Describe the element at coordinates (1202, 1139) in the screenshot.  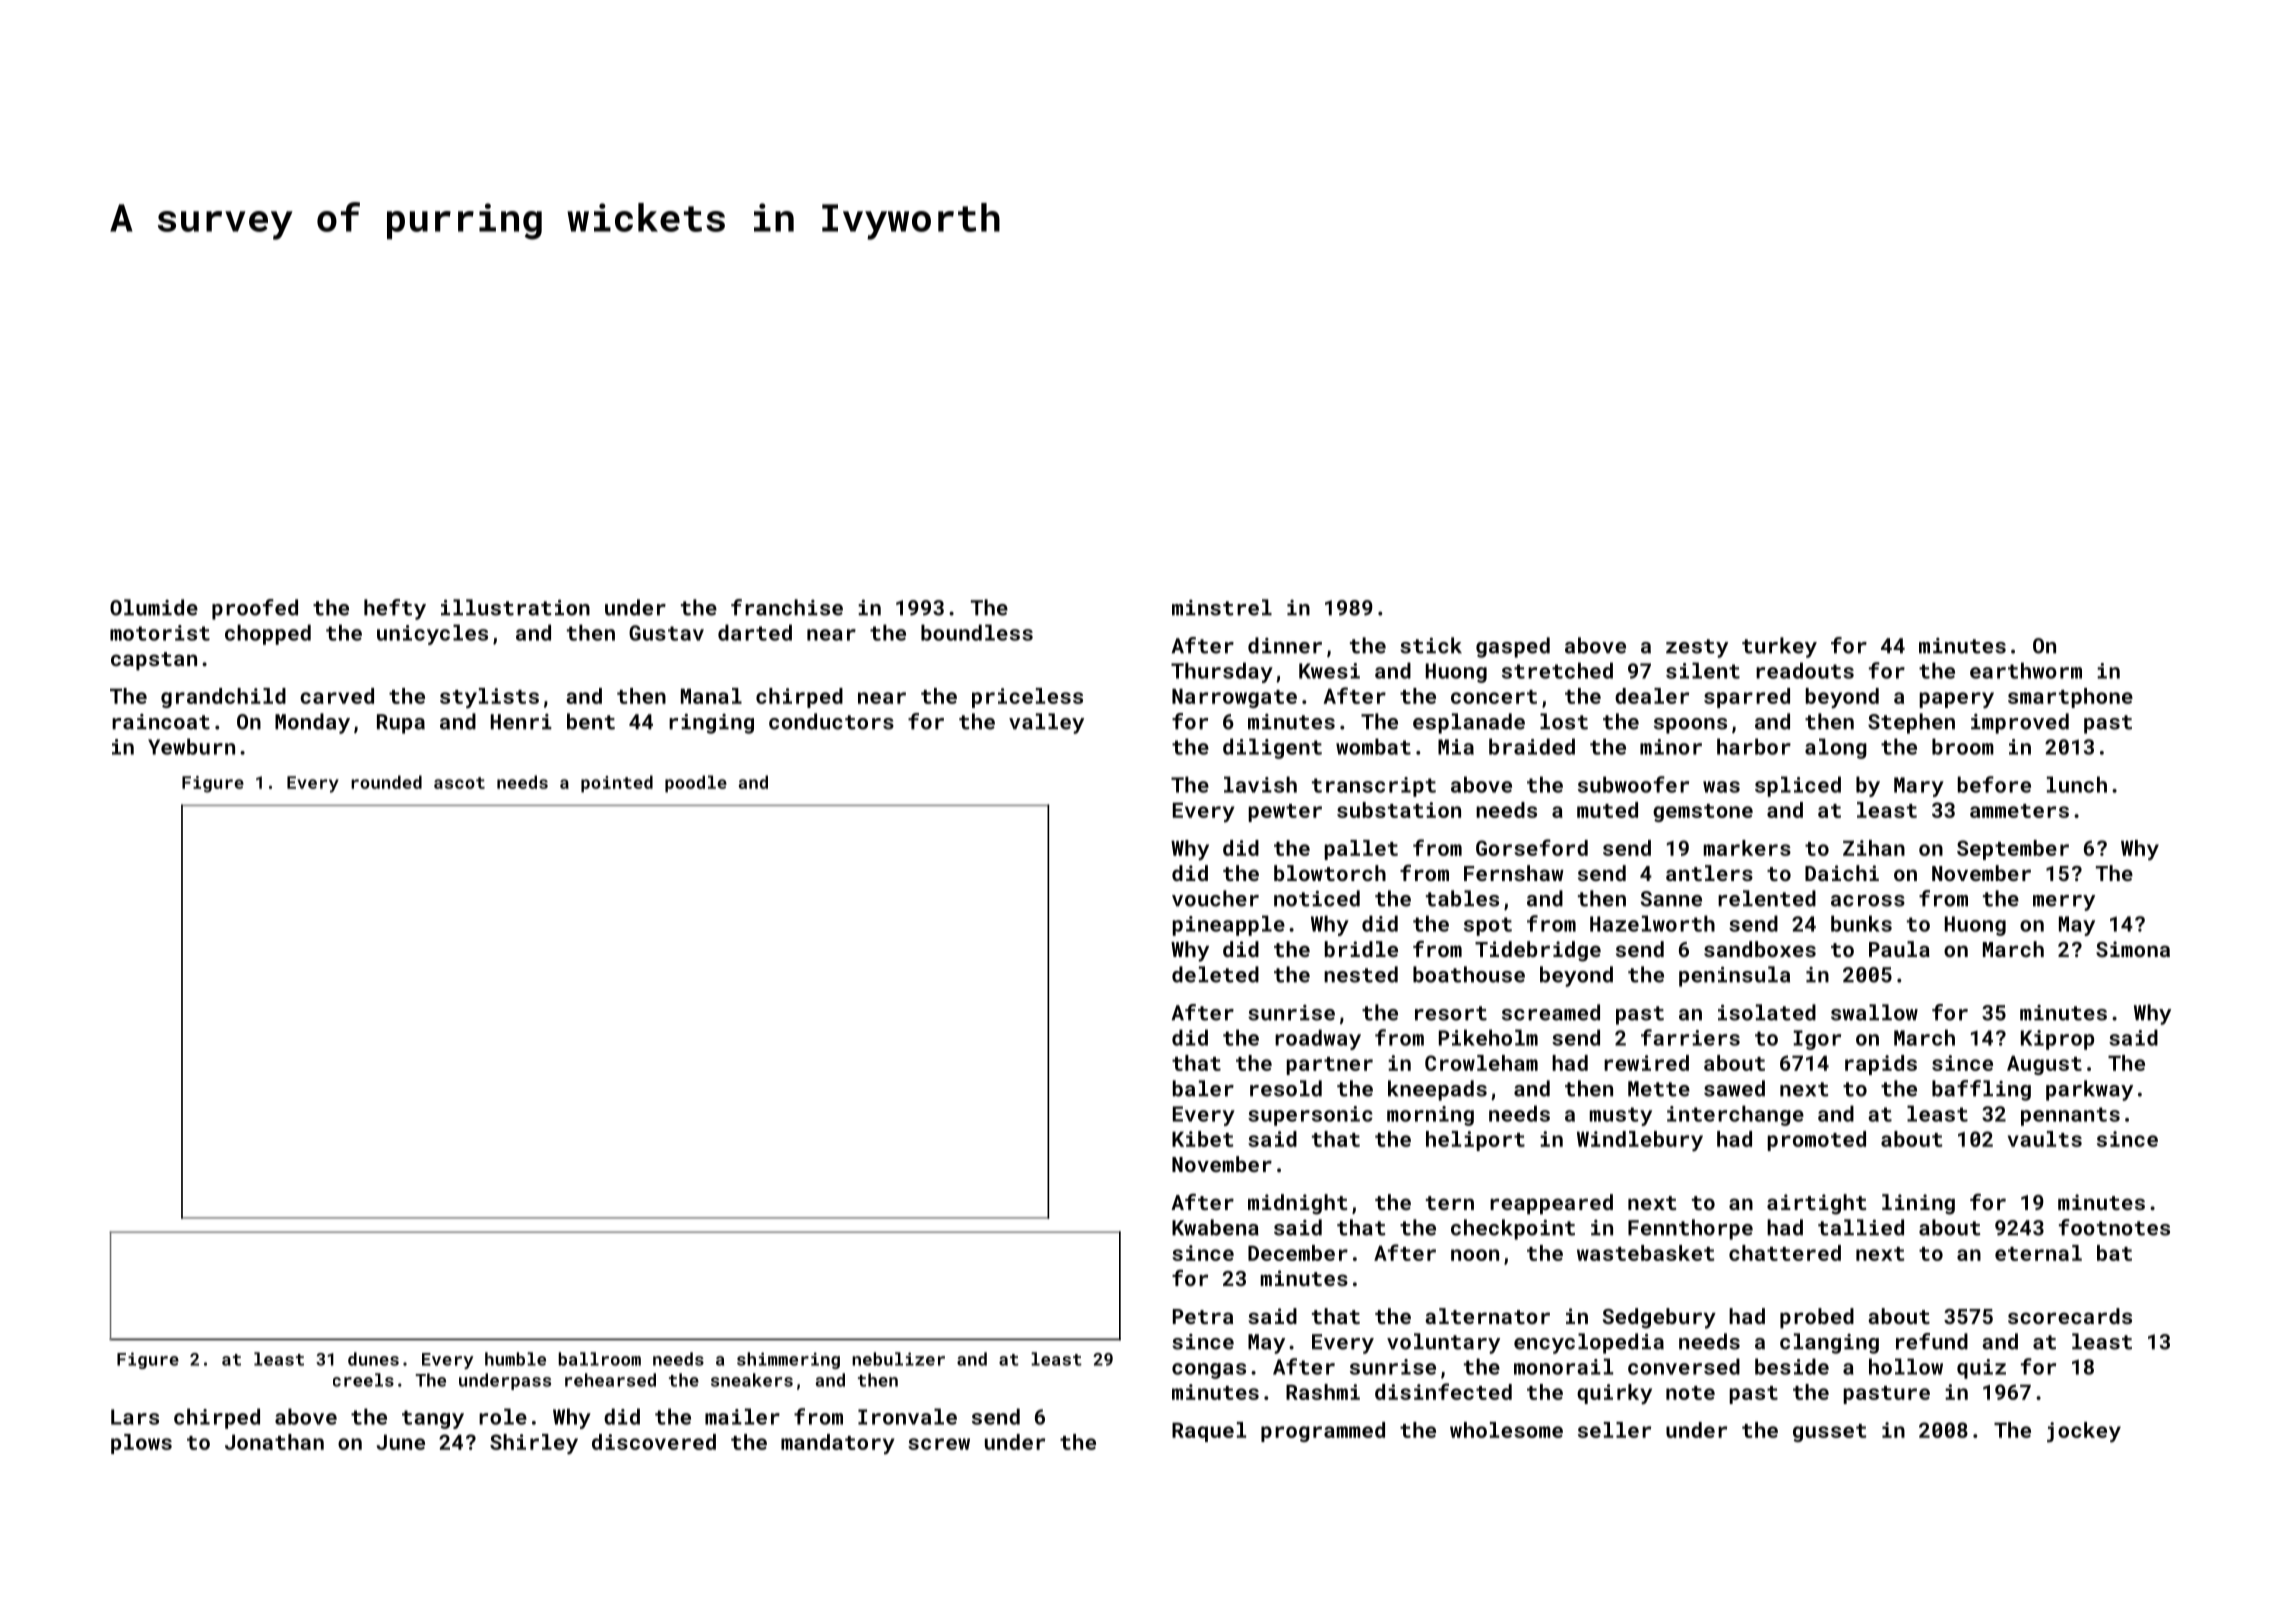
I see `Kibet` at that location.
